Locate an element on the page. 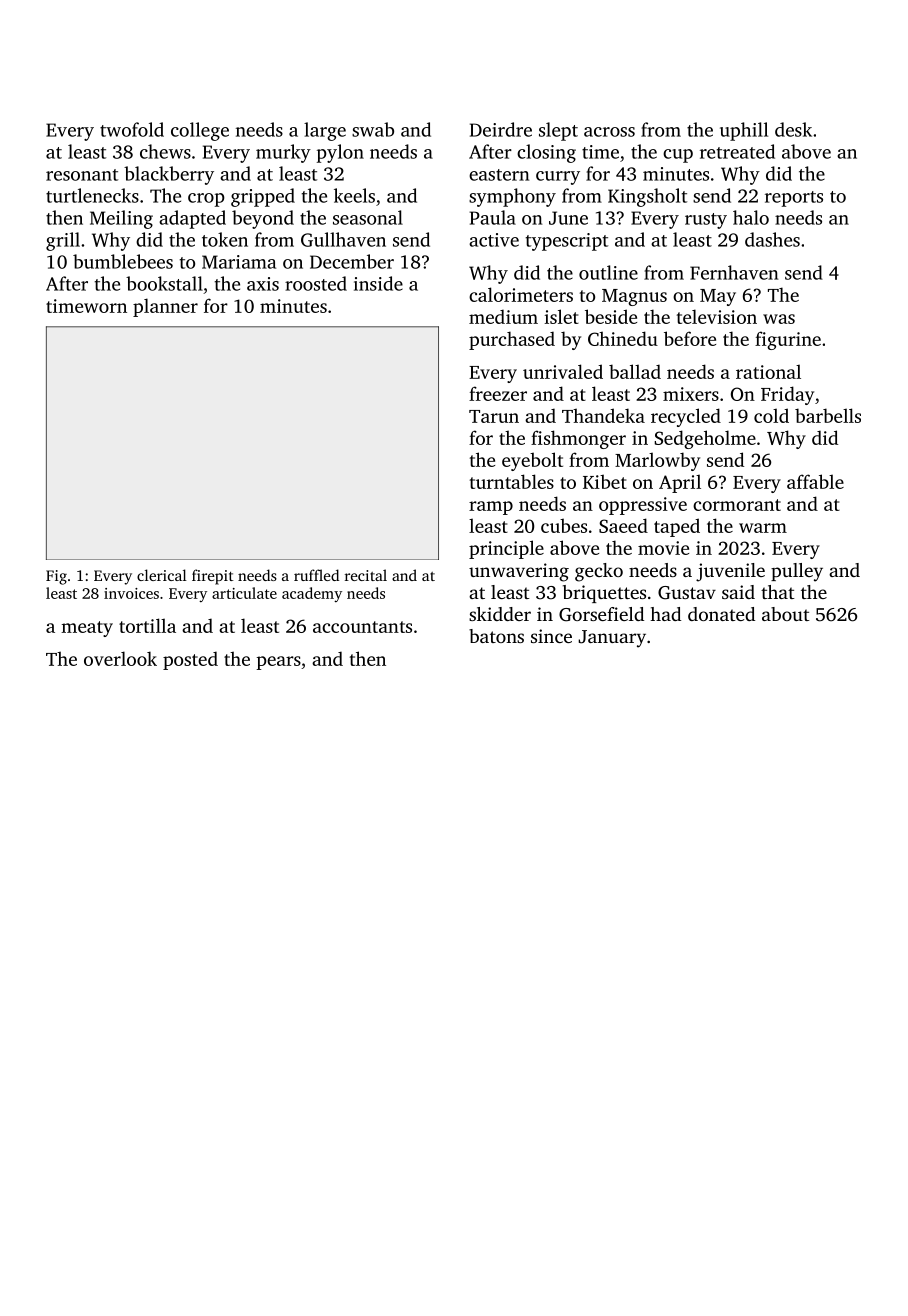 The height and width of the image is (1316, 908). across is located at coordinates (609, 132).
